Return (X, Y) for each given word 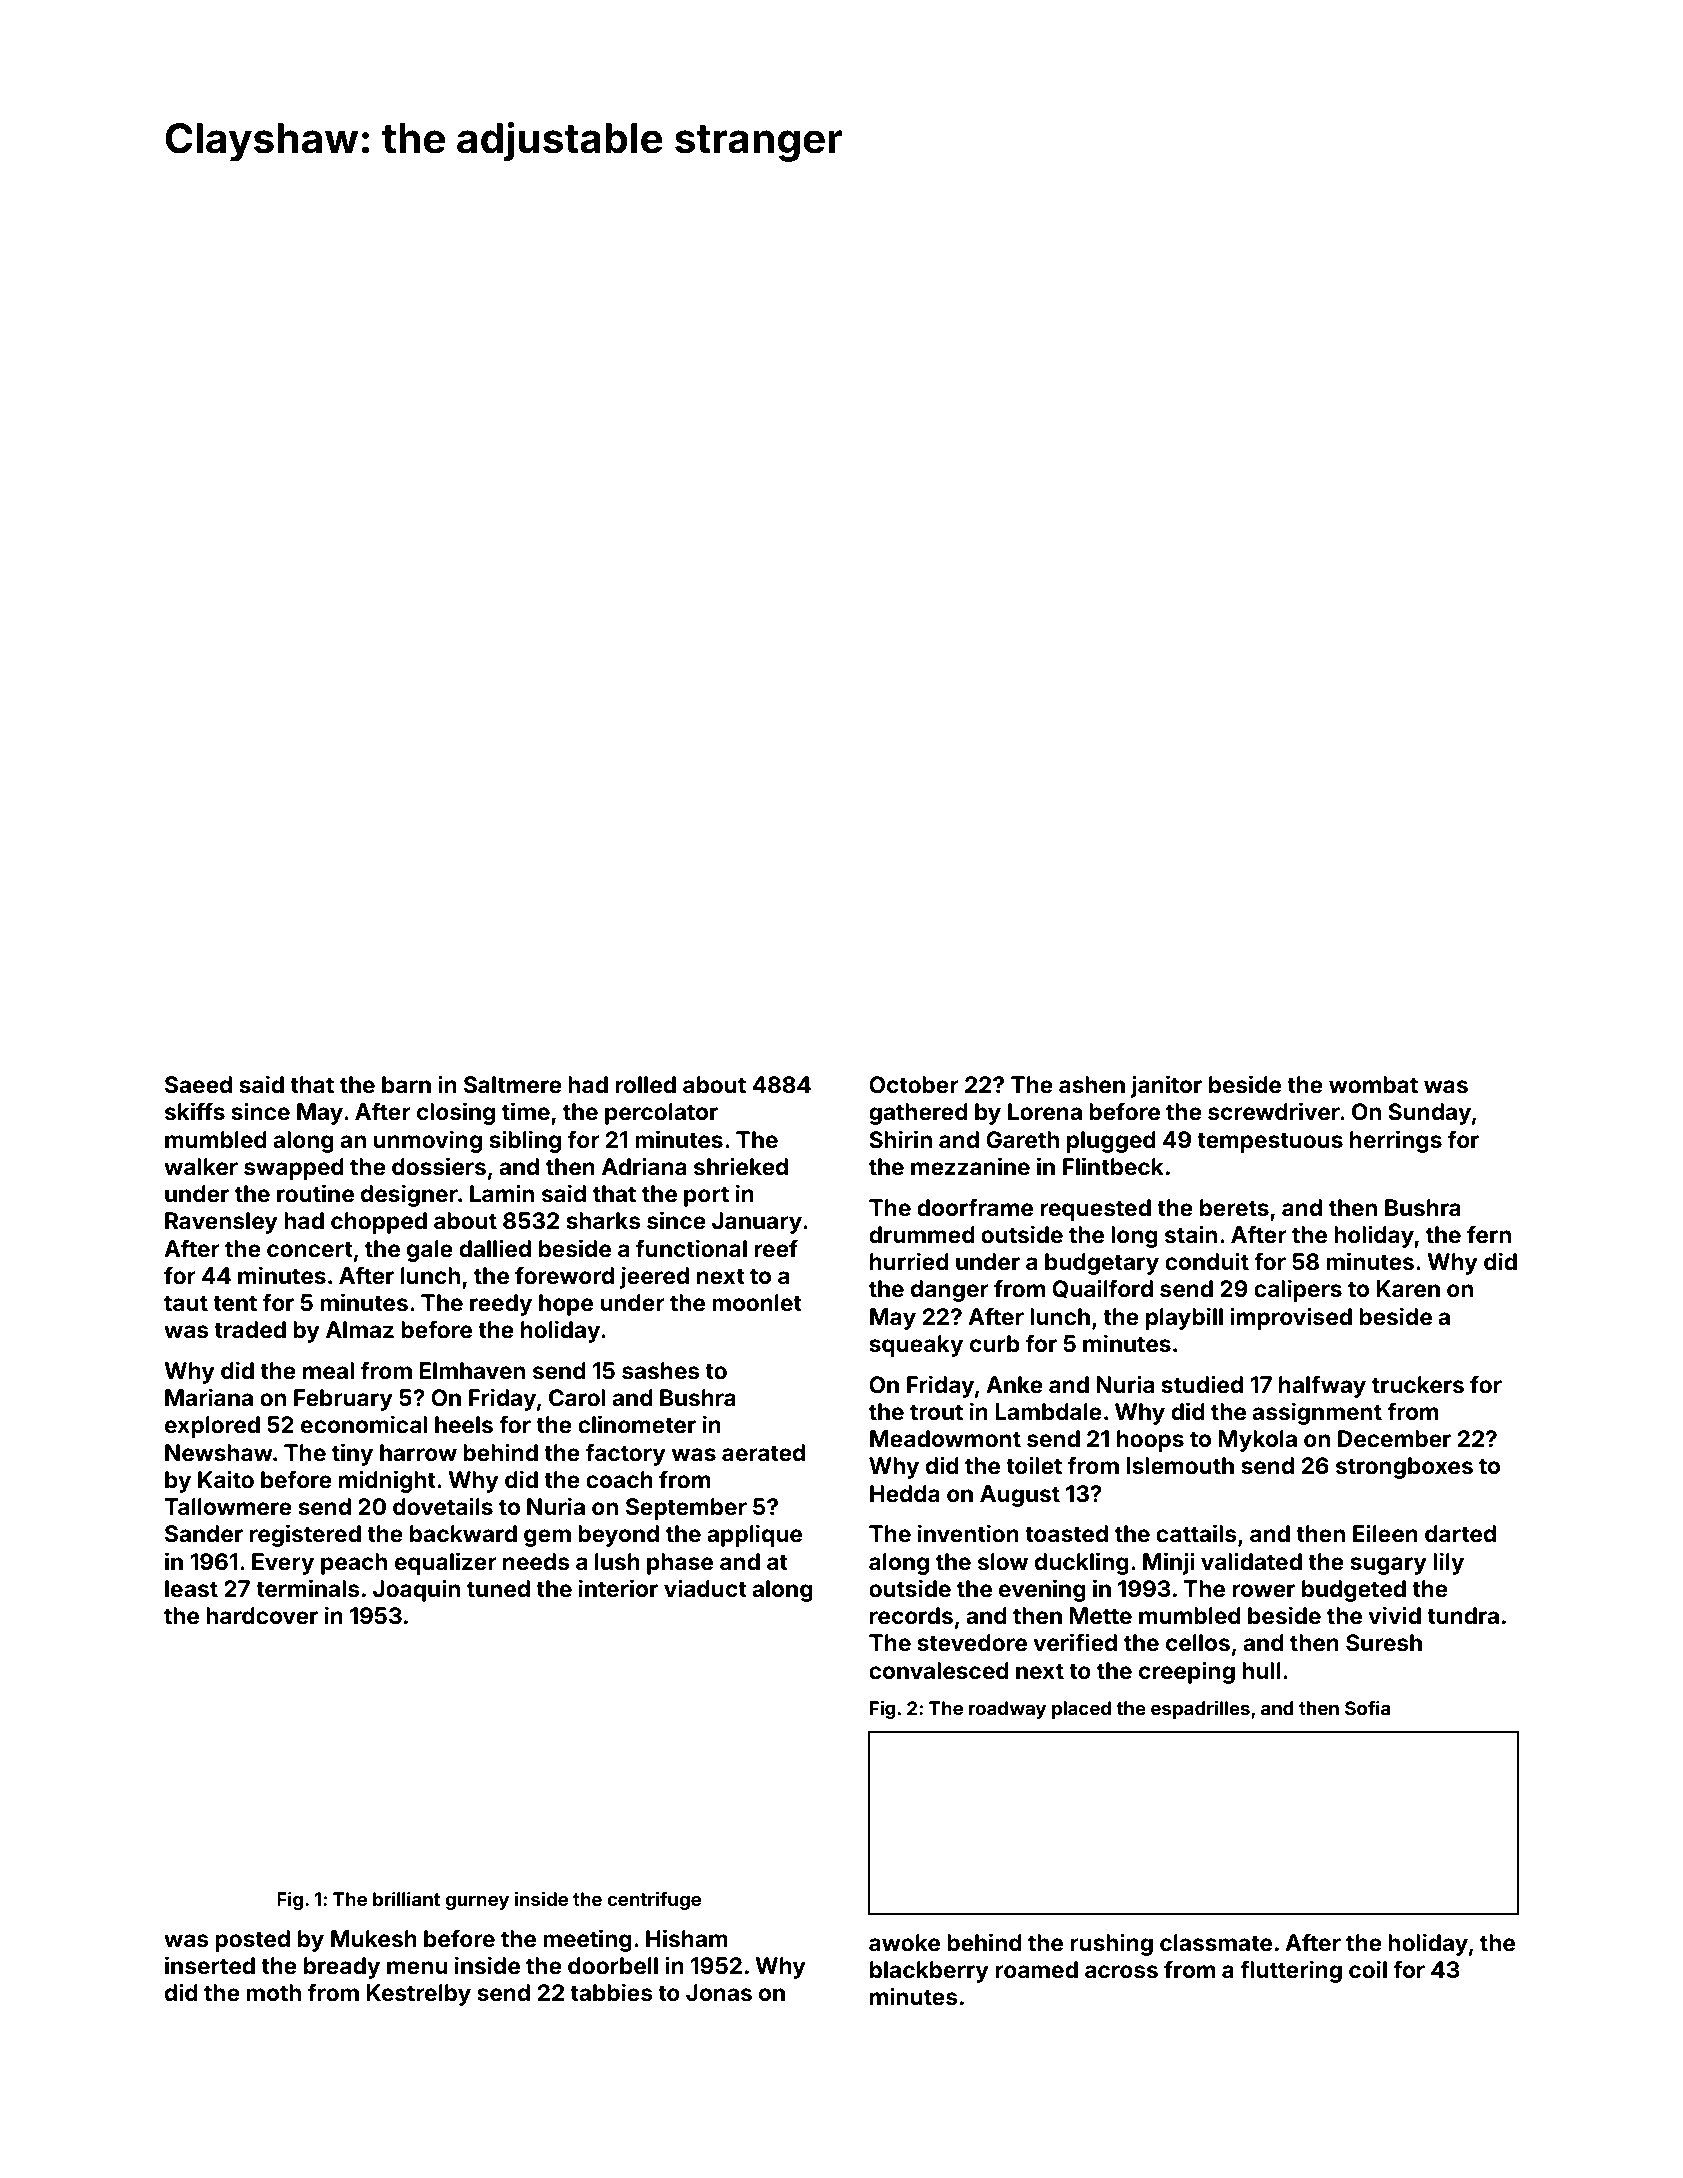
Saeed (198, 1085)
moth (273, 1992)
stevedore (972, 1643)
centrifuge (654, 1901)
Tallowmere (228, 1507)
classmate (1216, 1943)
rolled (645, 1085)
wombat (1373, 1085)
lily (1448, 1563)
